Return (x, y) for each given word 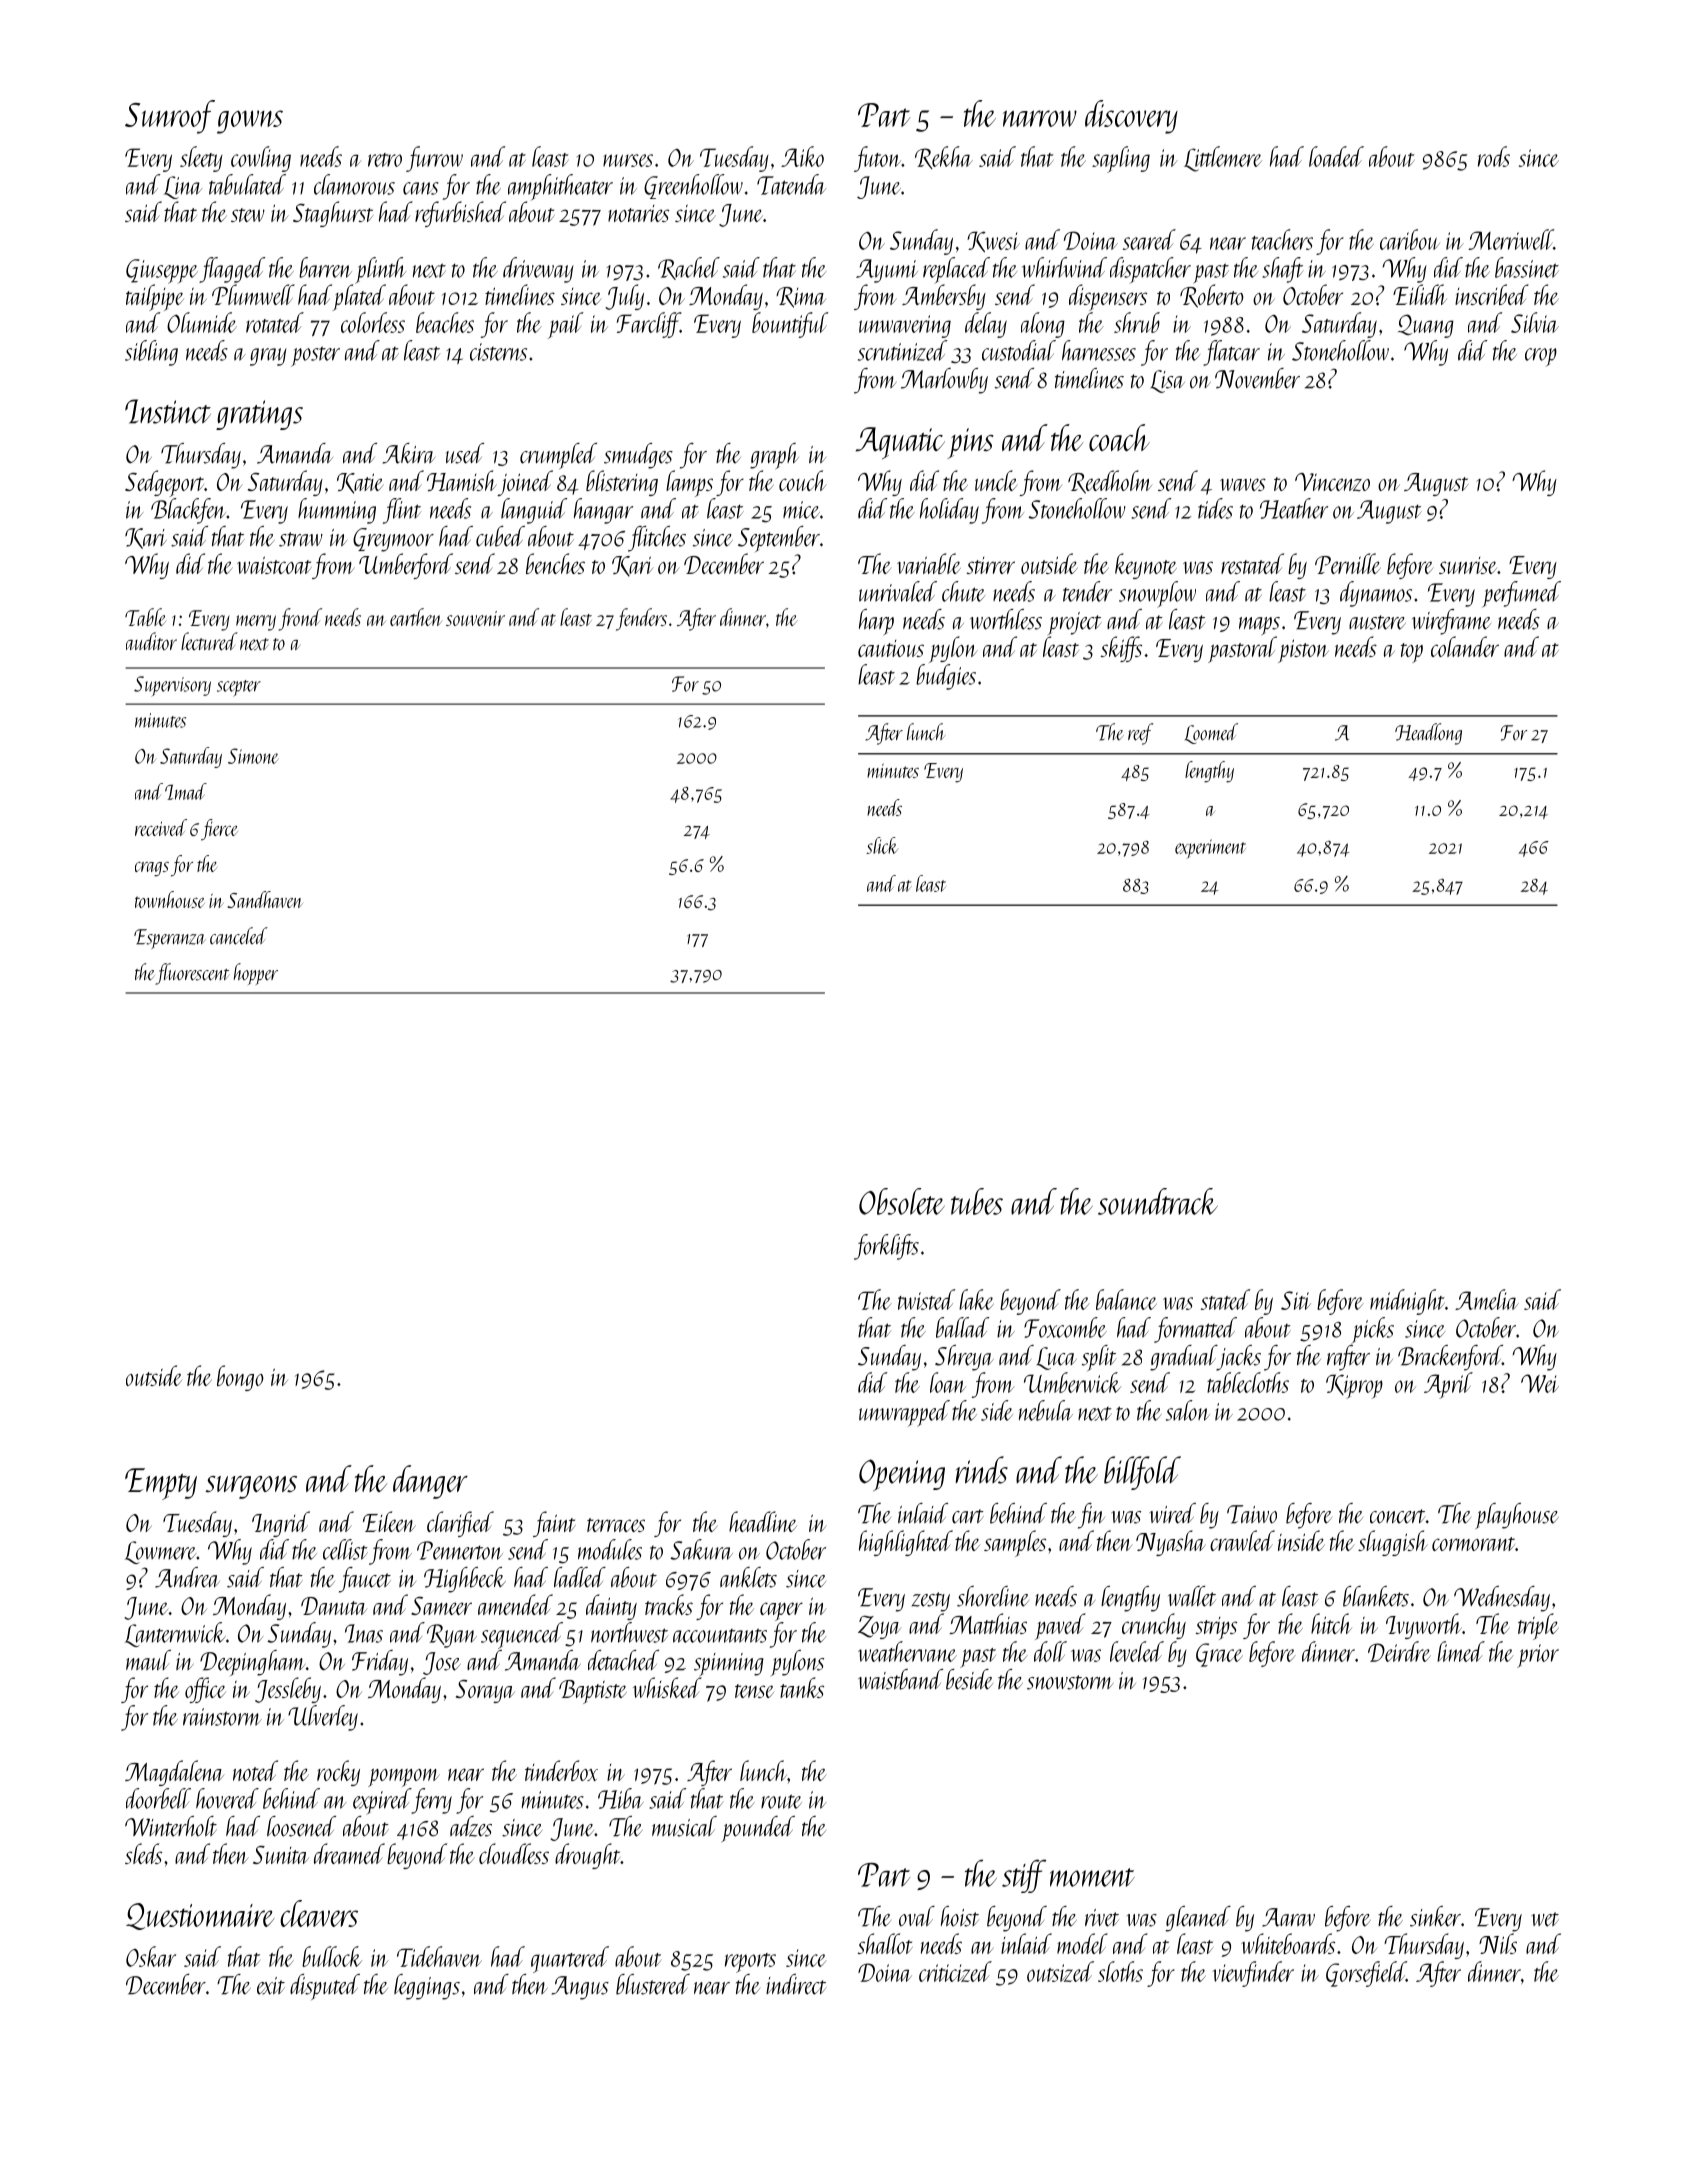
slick (882, 845)
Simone (253, 756)
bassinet (1527, 267)
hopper (256, 974)
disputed (325, 1987)
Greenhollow (693, 186)
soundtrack (1158, 1201)
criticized (955, 1971)
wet (1545, 1919)
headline (763, 1521)
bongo (240, 1378)
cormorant (1473, 1544)
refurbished (460, 214)
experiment (1210, 849)
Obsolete (902, 1201)
